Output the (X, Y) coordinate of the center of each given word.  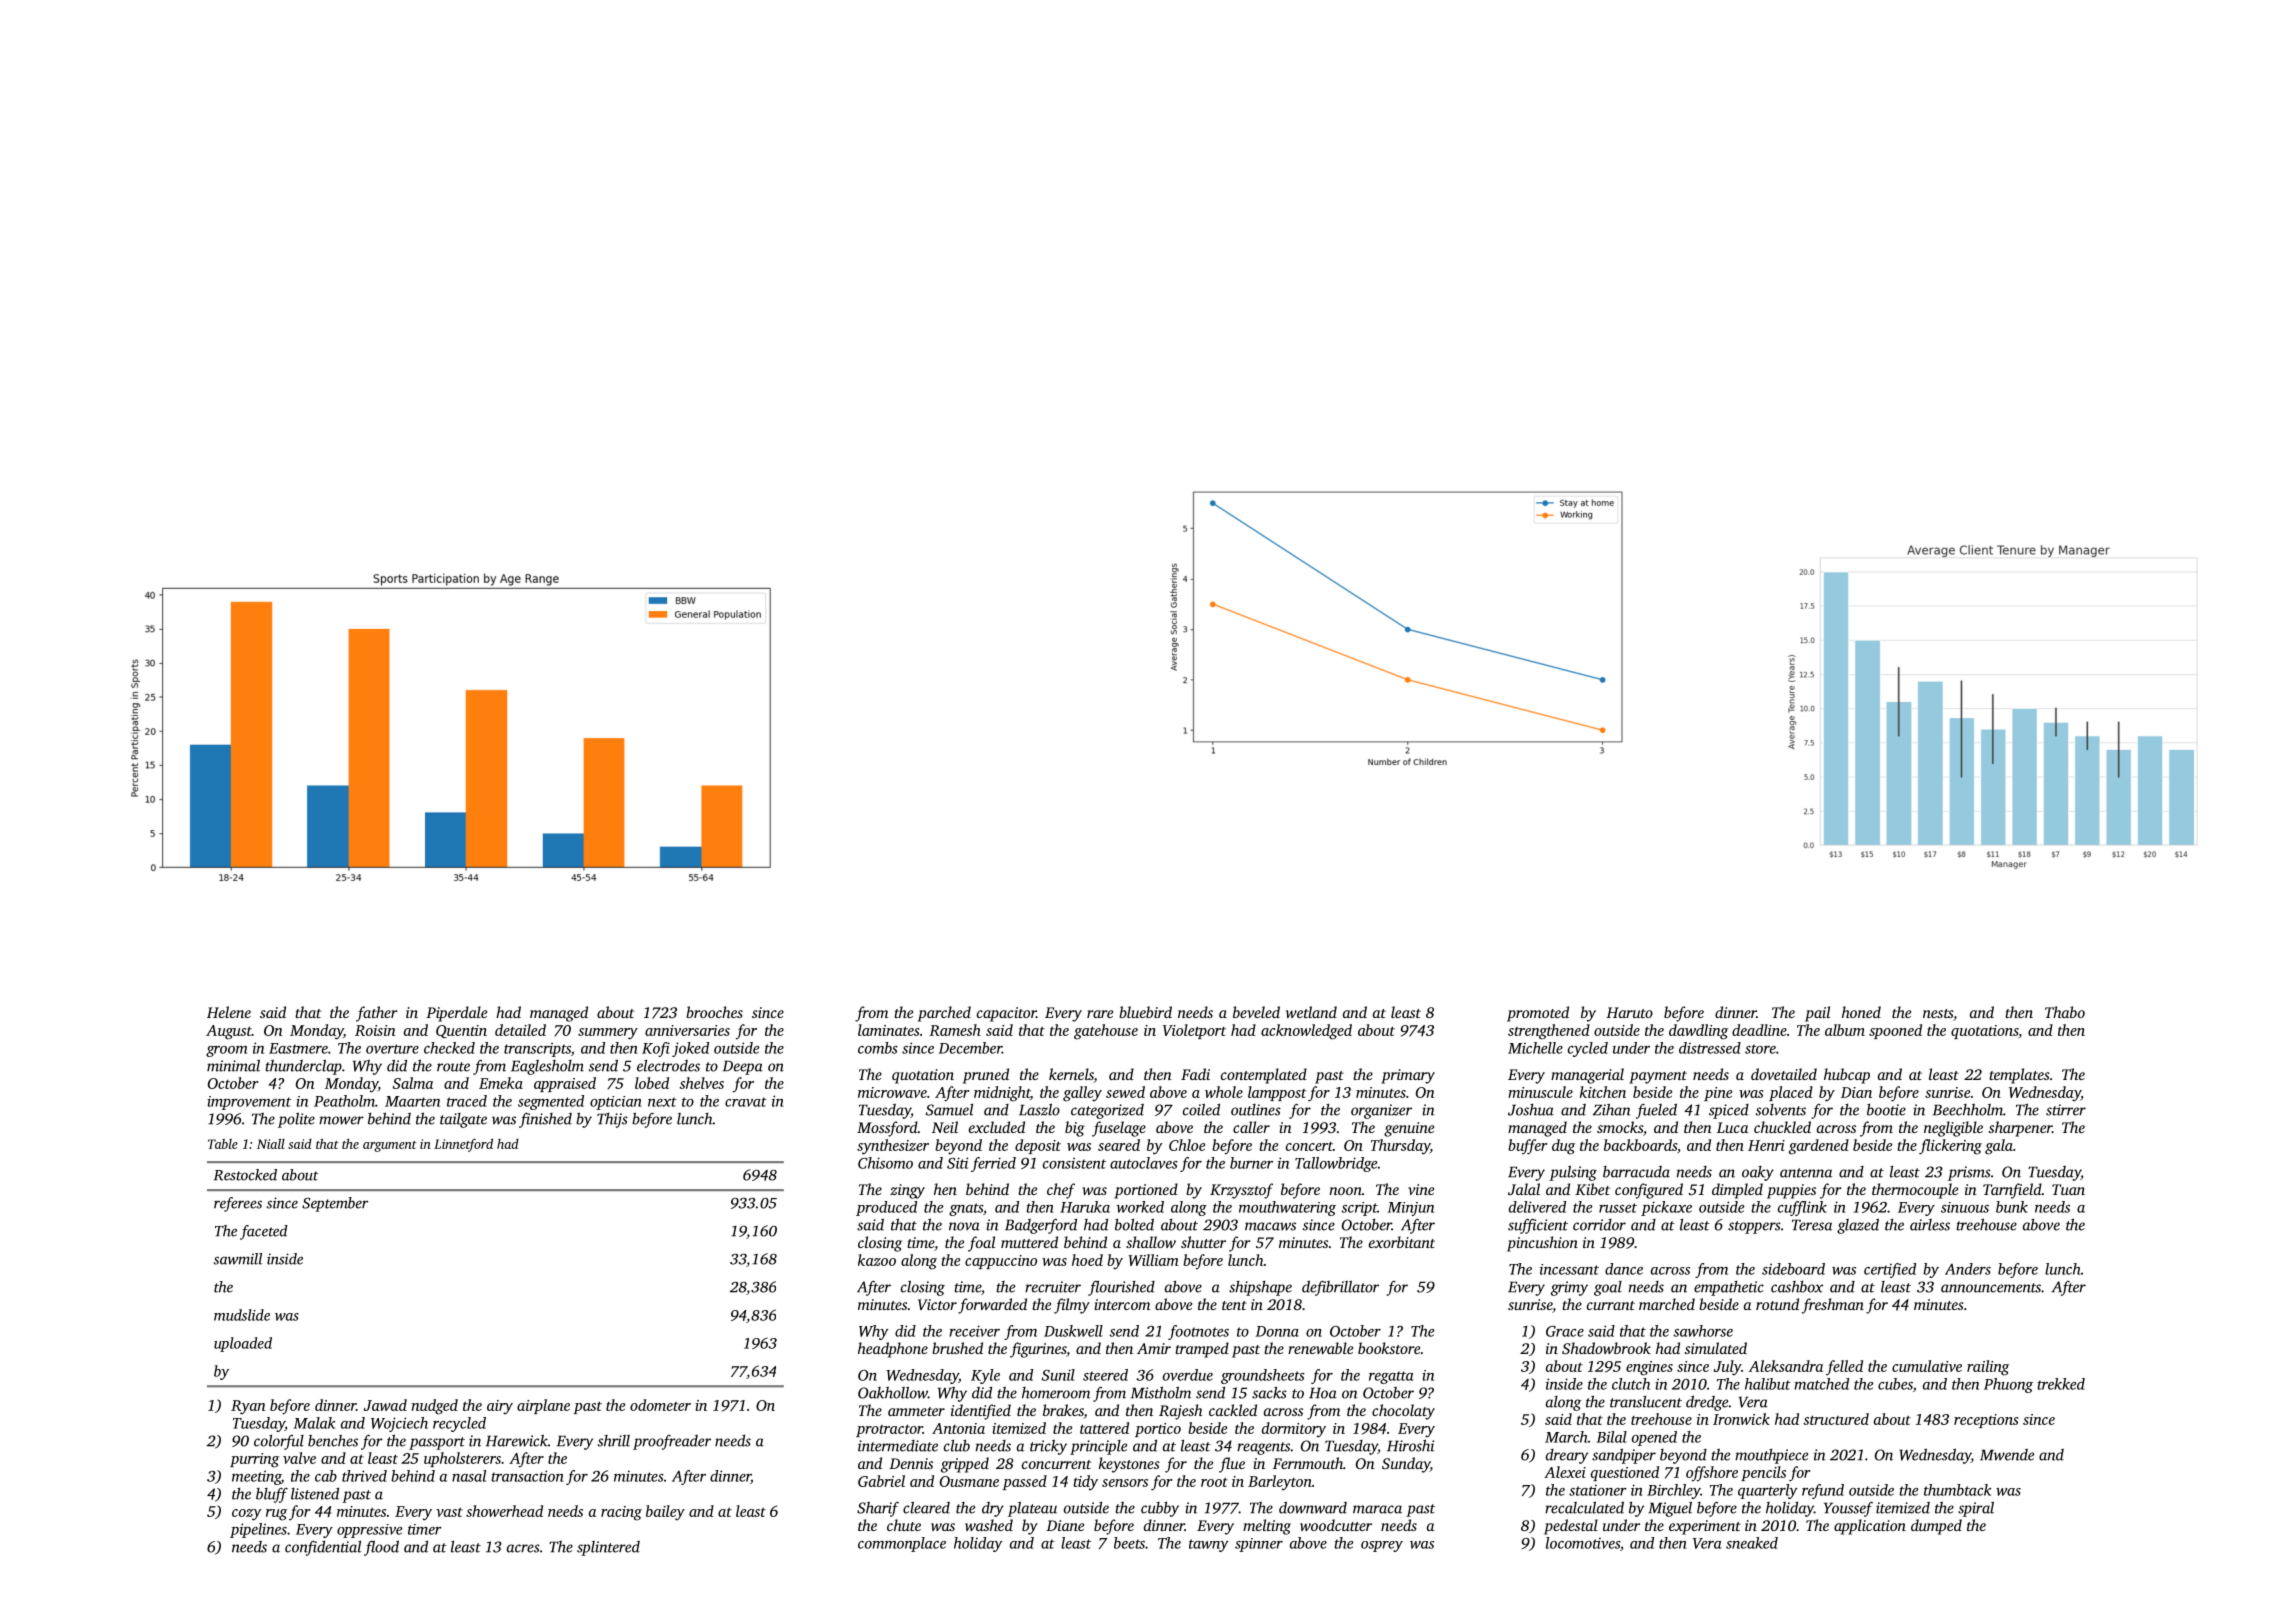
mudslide (242, 1315)
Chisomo (885, 1163)
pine (1718, 1094)
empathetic (1729, 1288)
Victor (937, 1304)
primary (1408, 1076)
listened (315, 1494)
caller (1251, 1127)
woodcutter (1336, 1525)
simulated (1716, 1348)
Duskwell (1073, 1331)
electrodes (668, 1066)
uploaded (243, 1344)
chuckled (1782, 1127)
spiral (1976, 1509)
